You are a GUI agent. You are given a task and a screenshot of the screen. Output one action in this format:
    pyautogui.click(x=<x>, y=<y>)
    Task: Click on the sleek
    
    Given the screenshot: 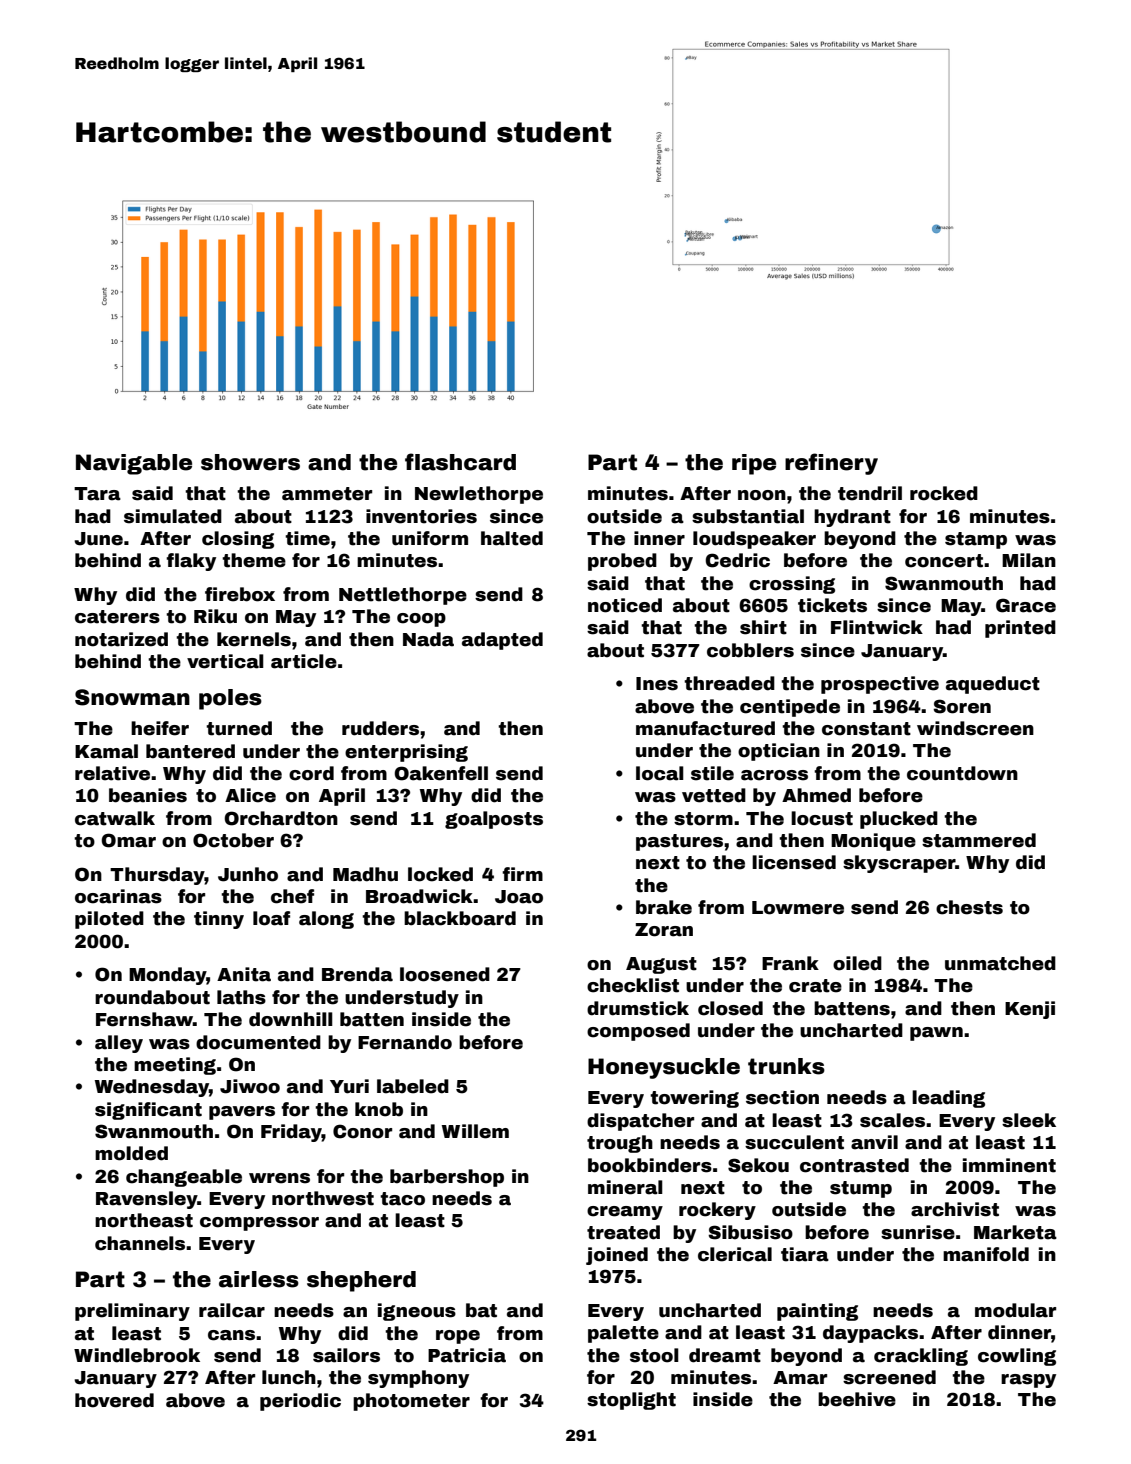 What is the action you would take?
    pyautogui.click(x=1029, y=1120)
